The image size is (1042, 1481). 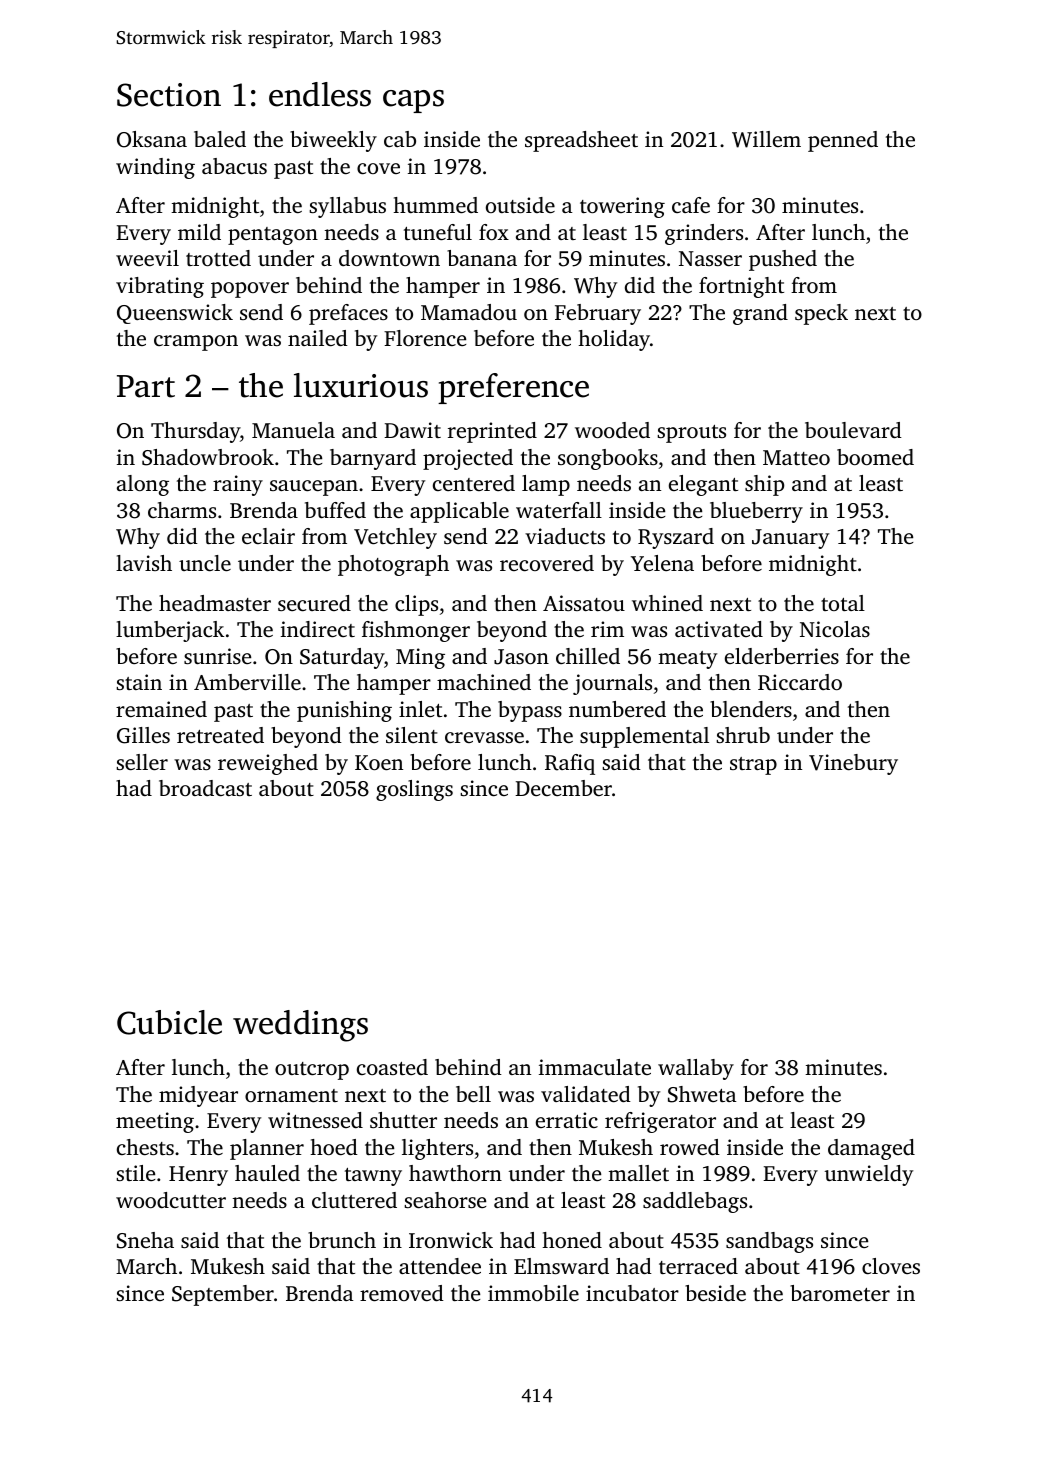 What do you see at coordinates (595, 1067) in the screenshot?
I see `immaculate` at bounding box center [595, 1067].
